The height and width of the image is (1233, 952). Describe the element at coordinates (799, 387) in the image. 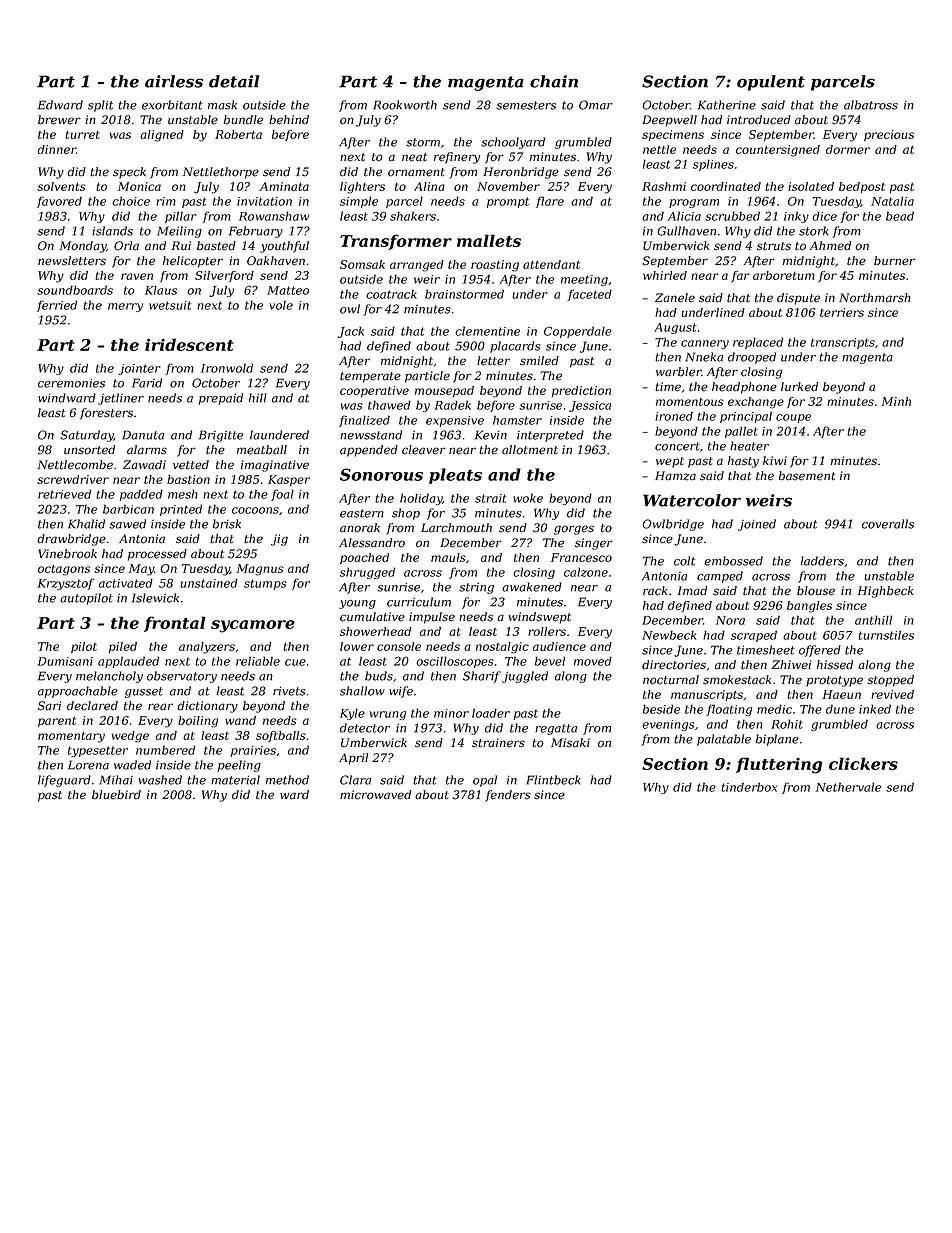

I see `lurked` at that location.
